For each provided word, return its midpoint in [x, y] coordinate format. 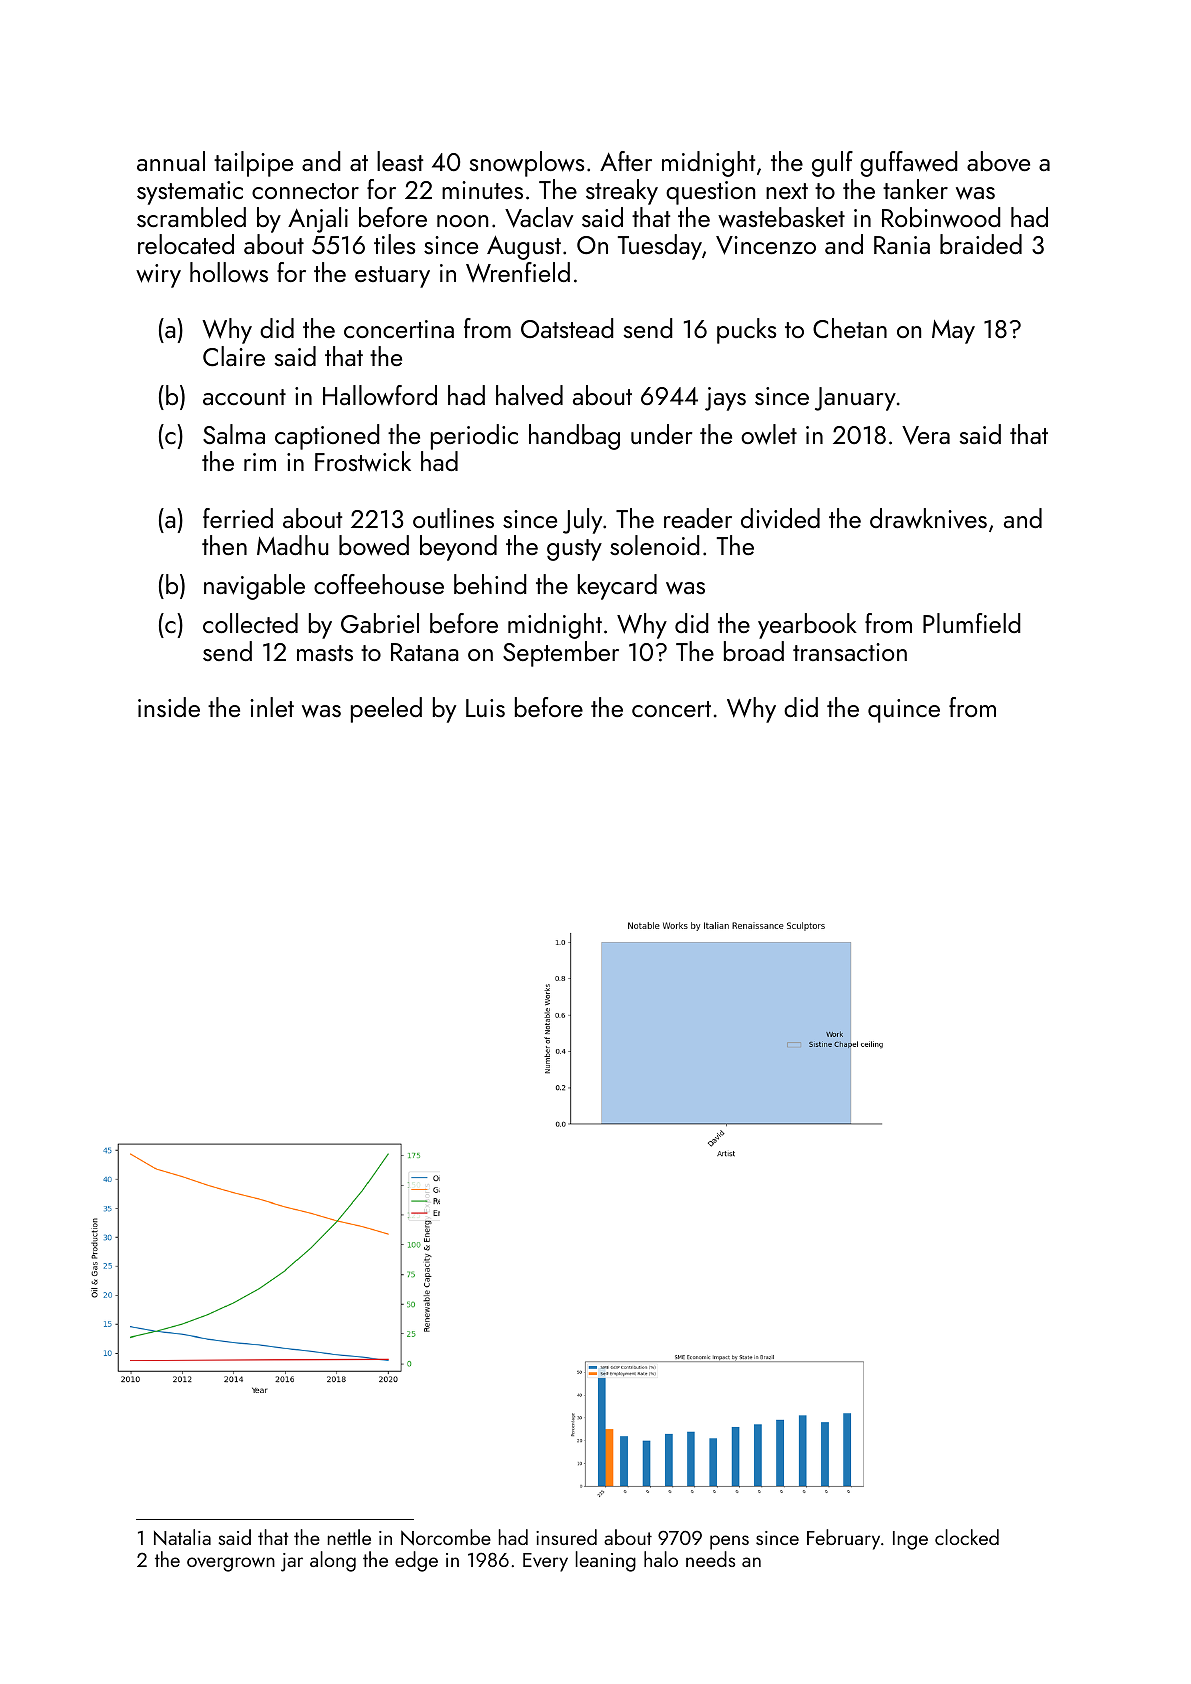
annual [171, 161]
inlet [272, 707]
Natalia [182, 1537]
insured [566, 1537]
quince [904, 711]
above [998, 161]
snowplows [527, 164]
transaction [850, 652]
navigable [254, 587]
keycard [617, 587]
